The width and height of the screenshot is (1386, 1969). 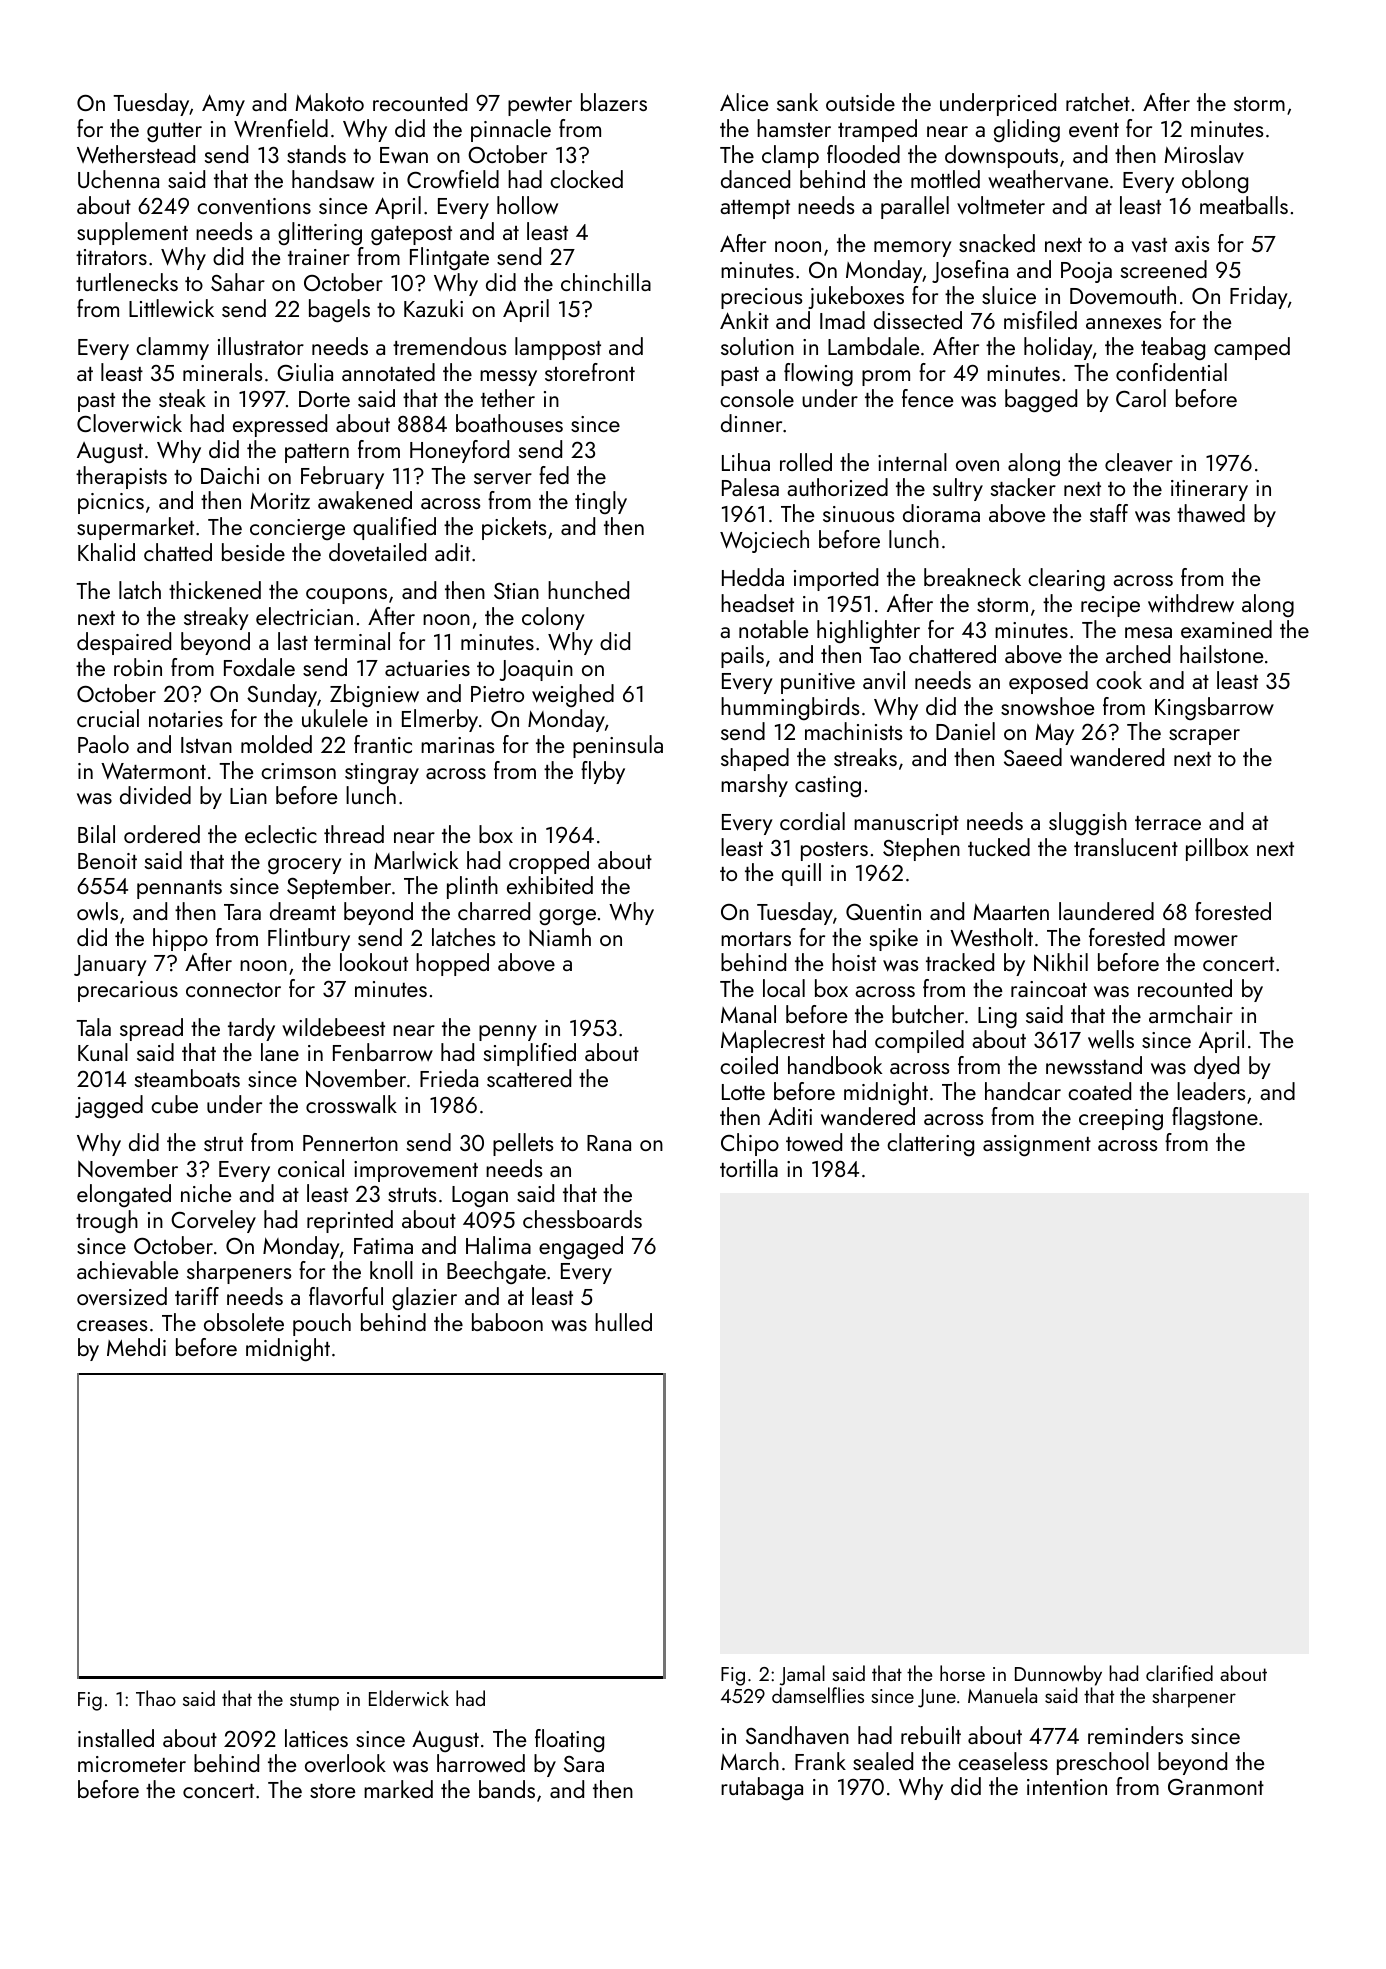 I want to click on micrometer, so click(x=132, y=1764).
